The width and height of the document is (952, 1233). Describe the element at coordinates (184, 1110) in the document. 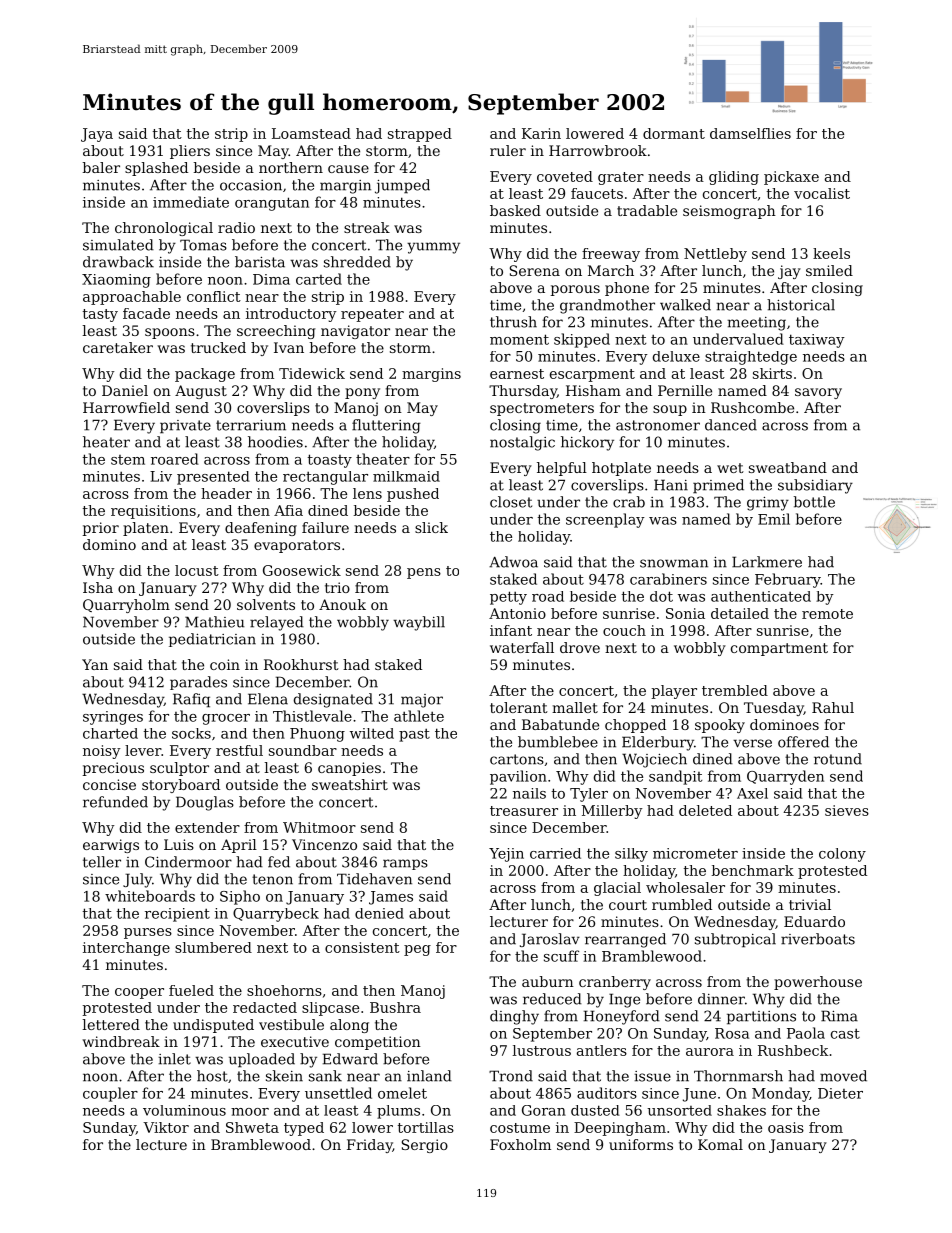

I see `voluminous` at that location.
